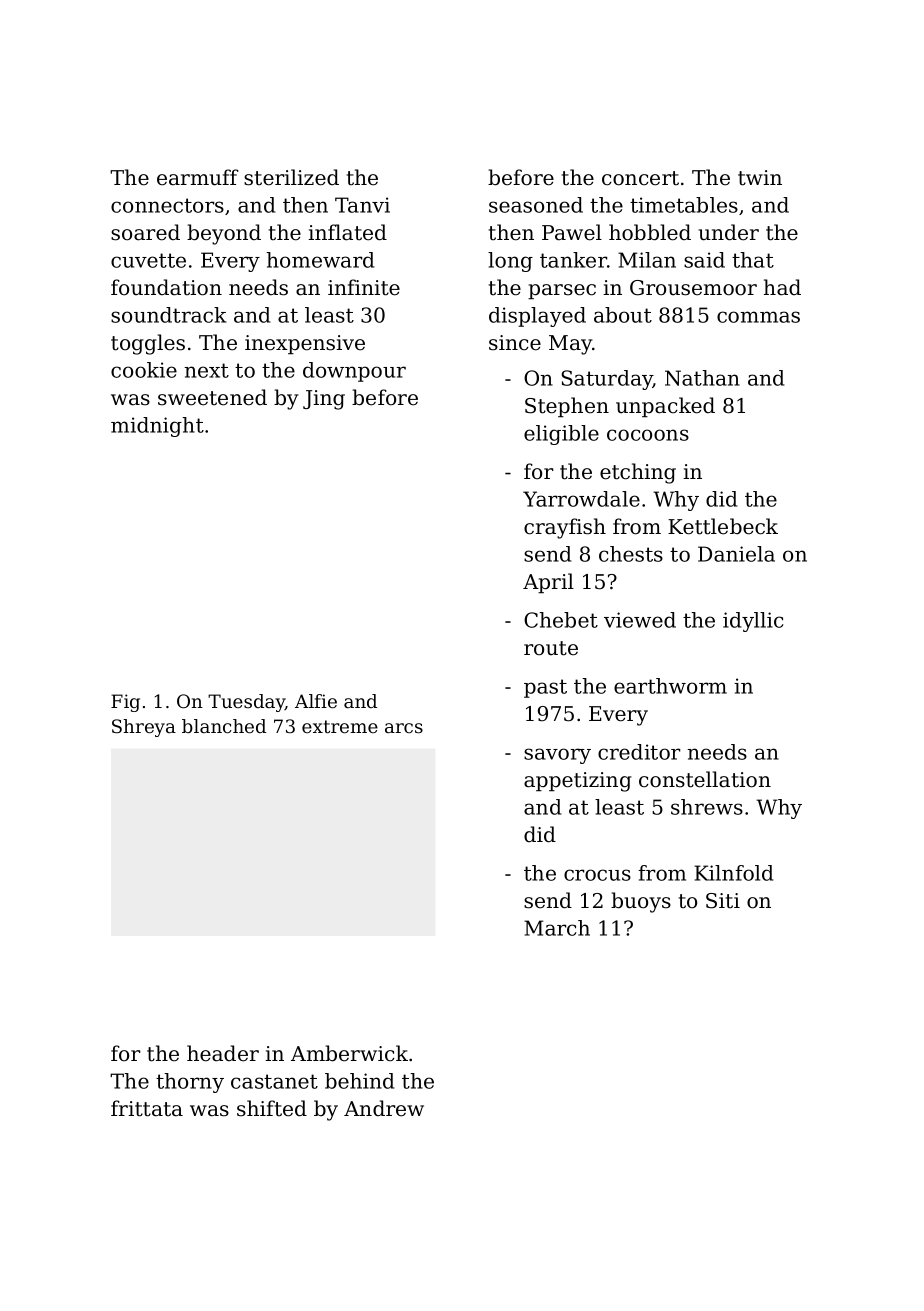 Image resolution: width=924 pixels, height=1311 pixels. What do you see at coordinates (536, 205) in the screenshot?
I see `seasoned` at bounding box center [536, 205].
